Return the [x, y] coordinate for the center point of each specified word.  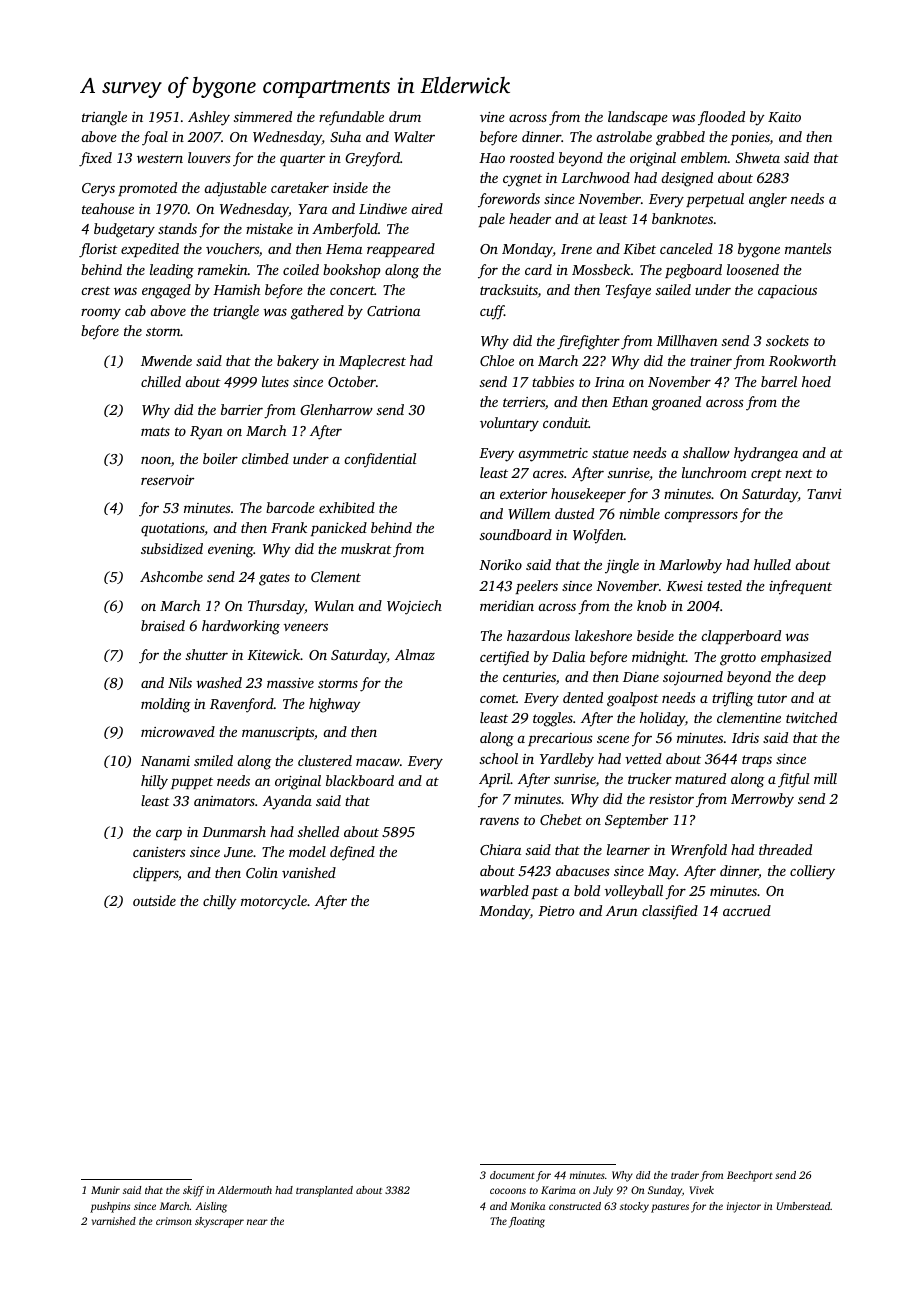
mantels [808, 248]
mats [155, 431]
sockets [787, 340]
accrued [747, 910]
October [352, 381]
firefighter [588, 342]
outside [154, 900]
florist [98, 250]
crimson [174, 1221]
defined [352, 853]
